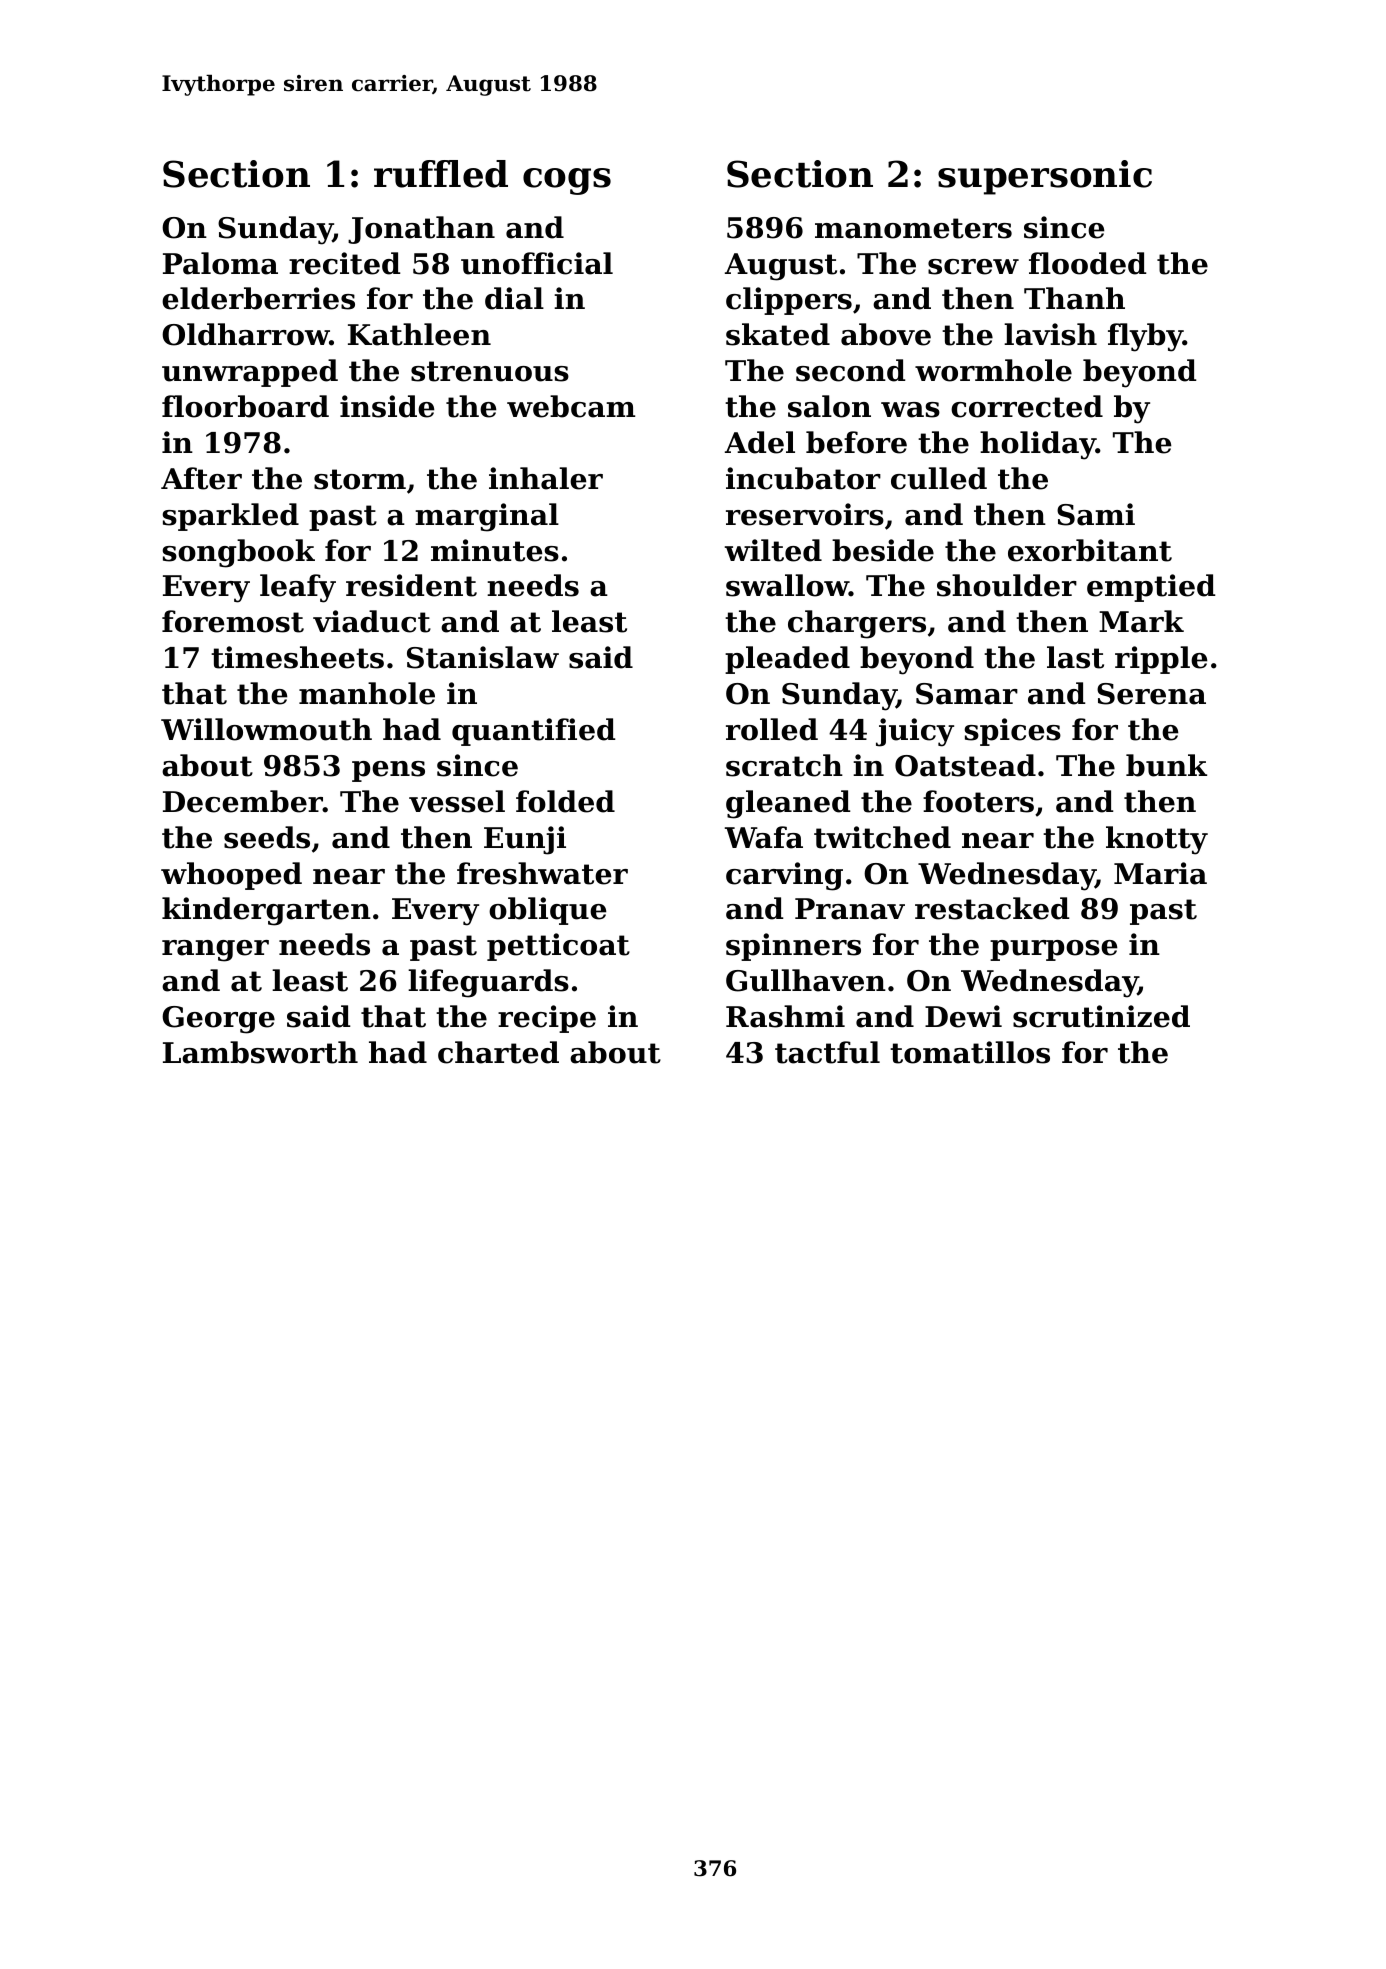  Describe the element at coordinates (260, 1052) in the screenshot. I see `Lambsworth` at that location.
